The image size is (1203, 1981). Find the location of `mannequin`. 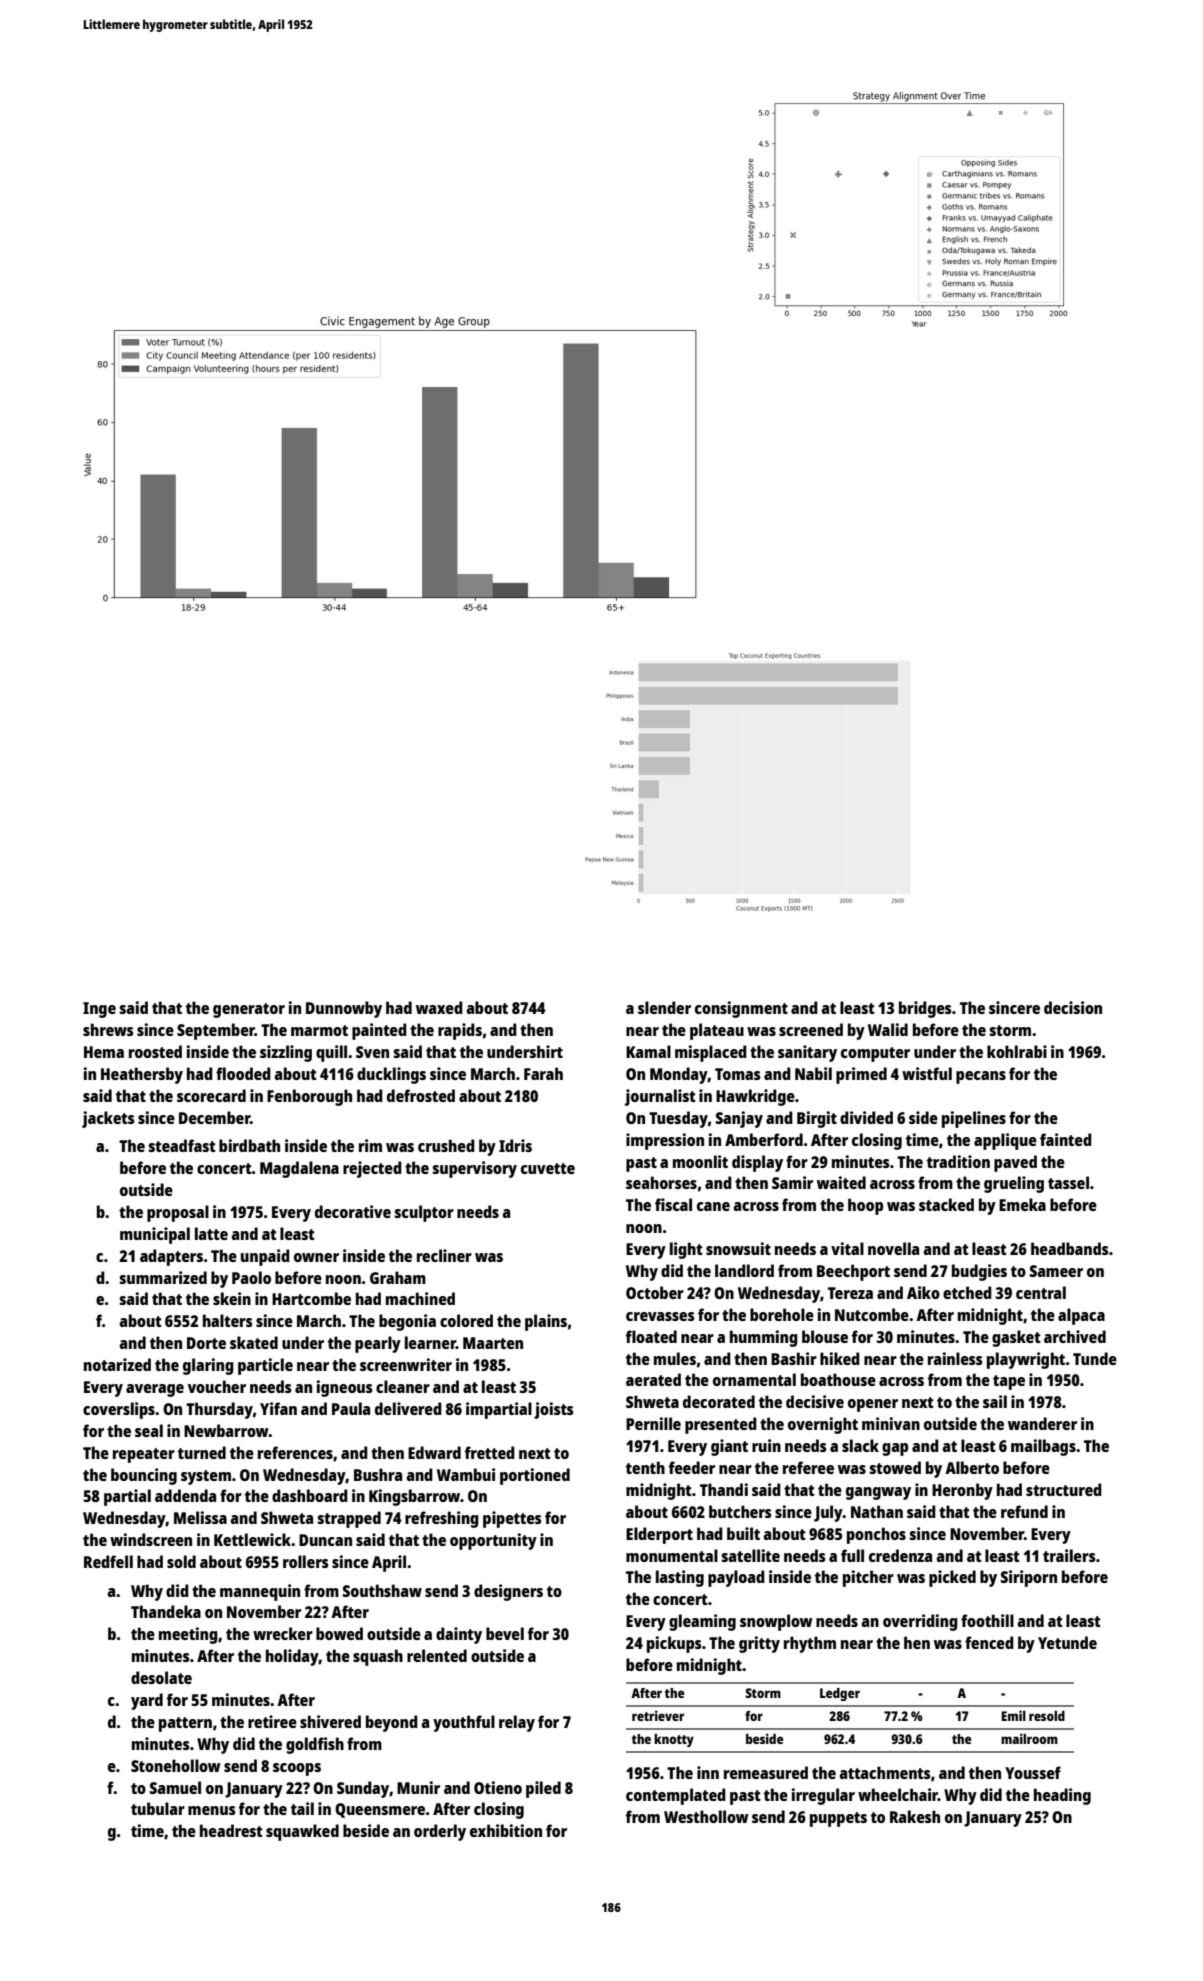

mannequin is located at coordinates (260, 1592).
